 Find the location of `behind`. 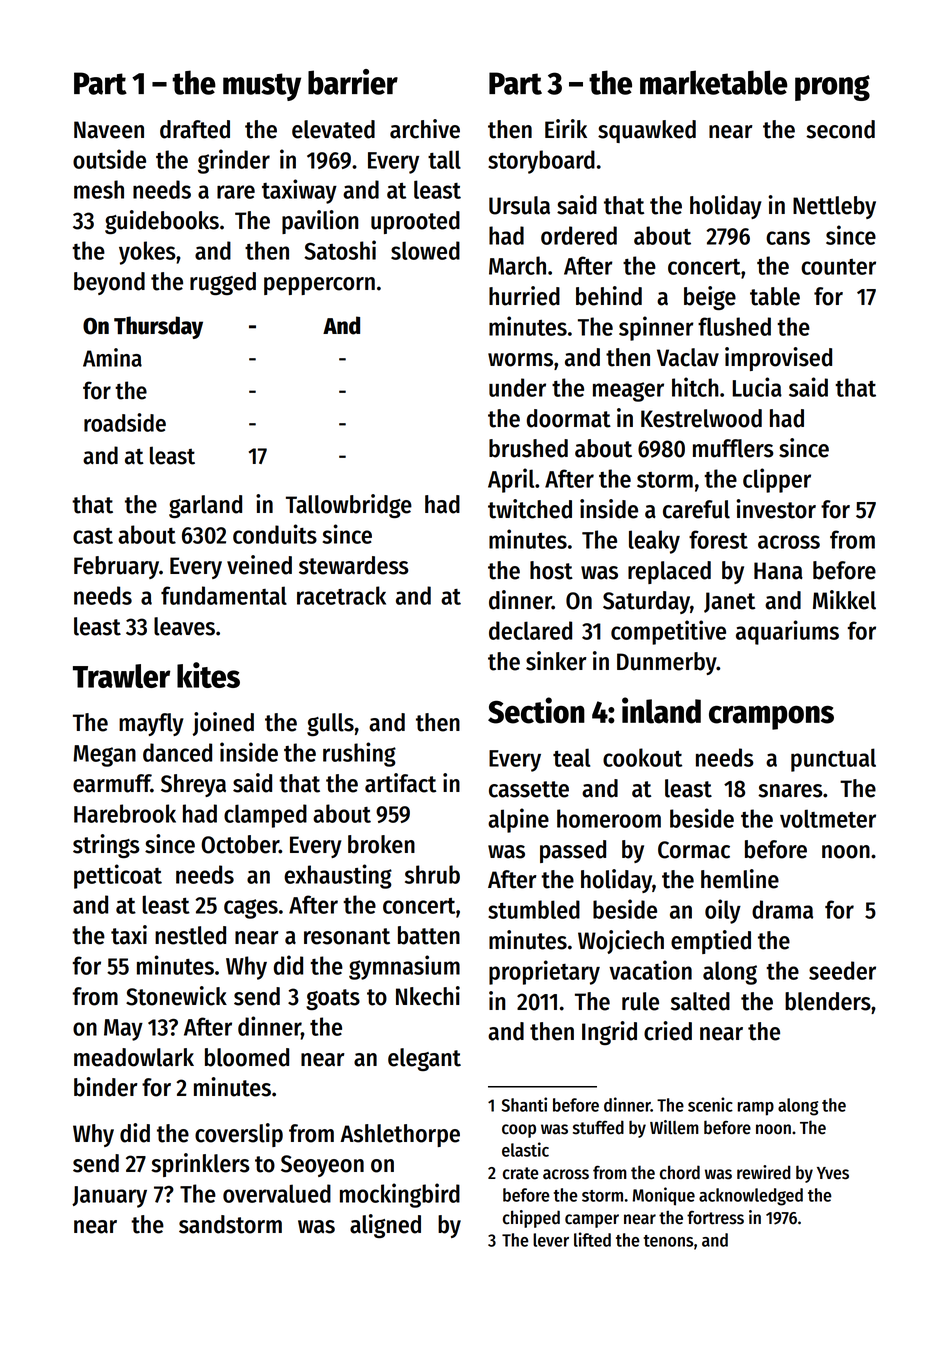

behind is located at coordinates (609, 296).
